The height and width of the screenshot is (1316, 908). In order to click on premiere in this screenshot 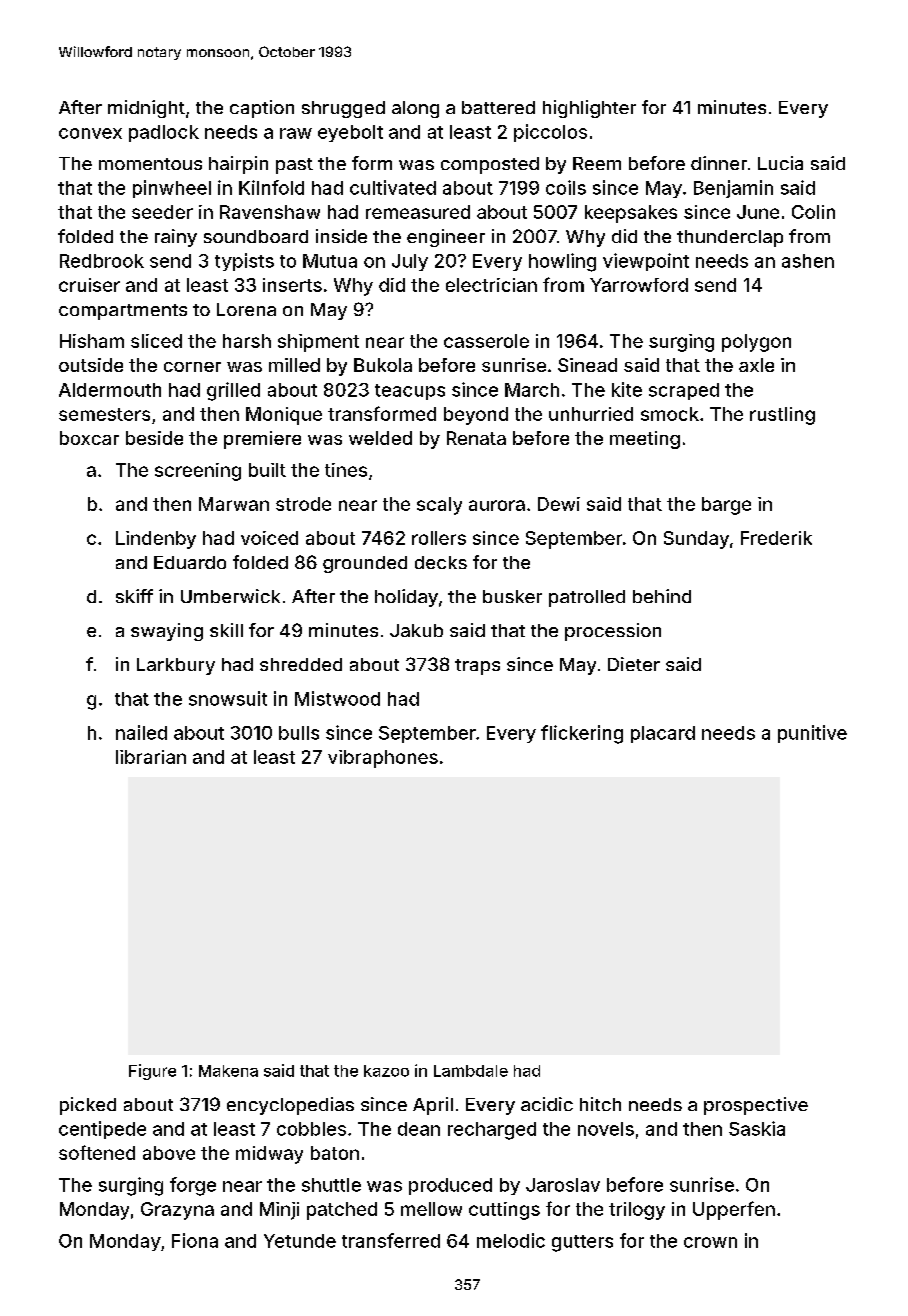, I will do `click(262, 440)`.
